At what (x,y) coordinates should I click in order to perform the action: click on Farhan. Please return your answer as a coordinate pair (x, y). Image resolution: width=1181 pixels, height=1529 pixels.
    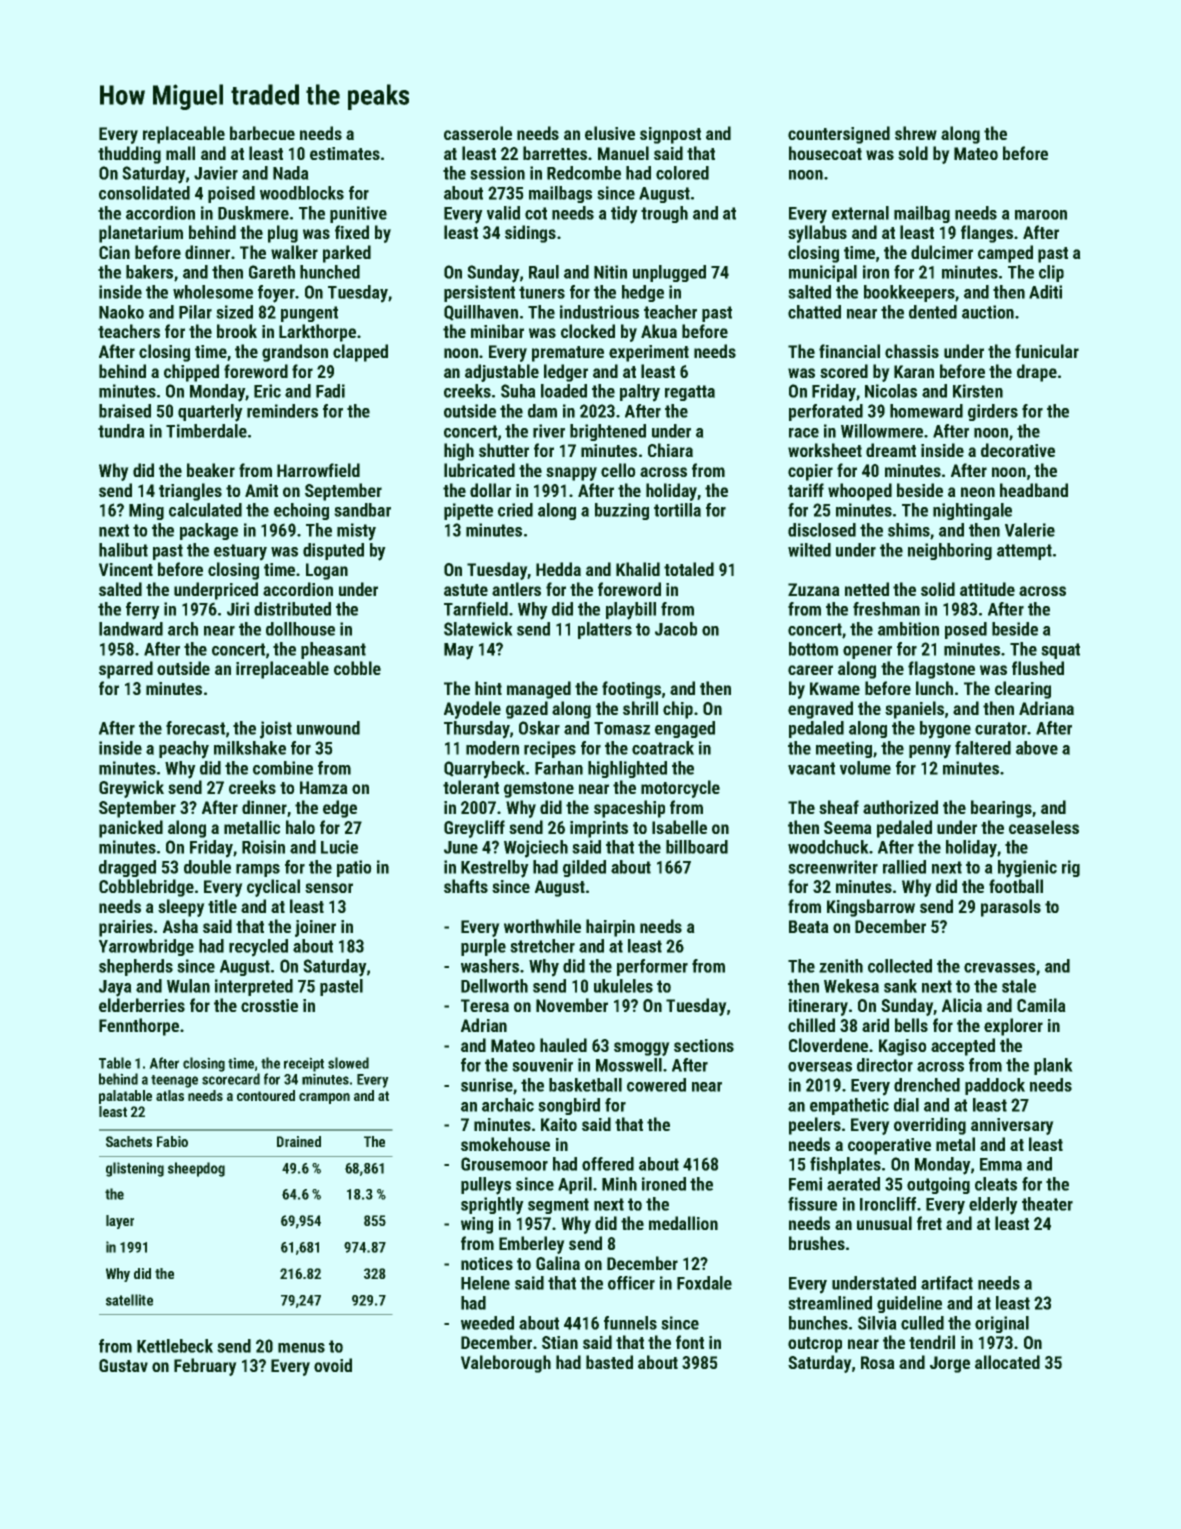
    Looking at the image, I should click on (559, 768).
